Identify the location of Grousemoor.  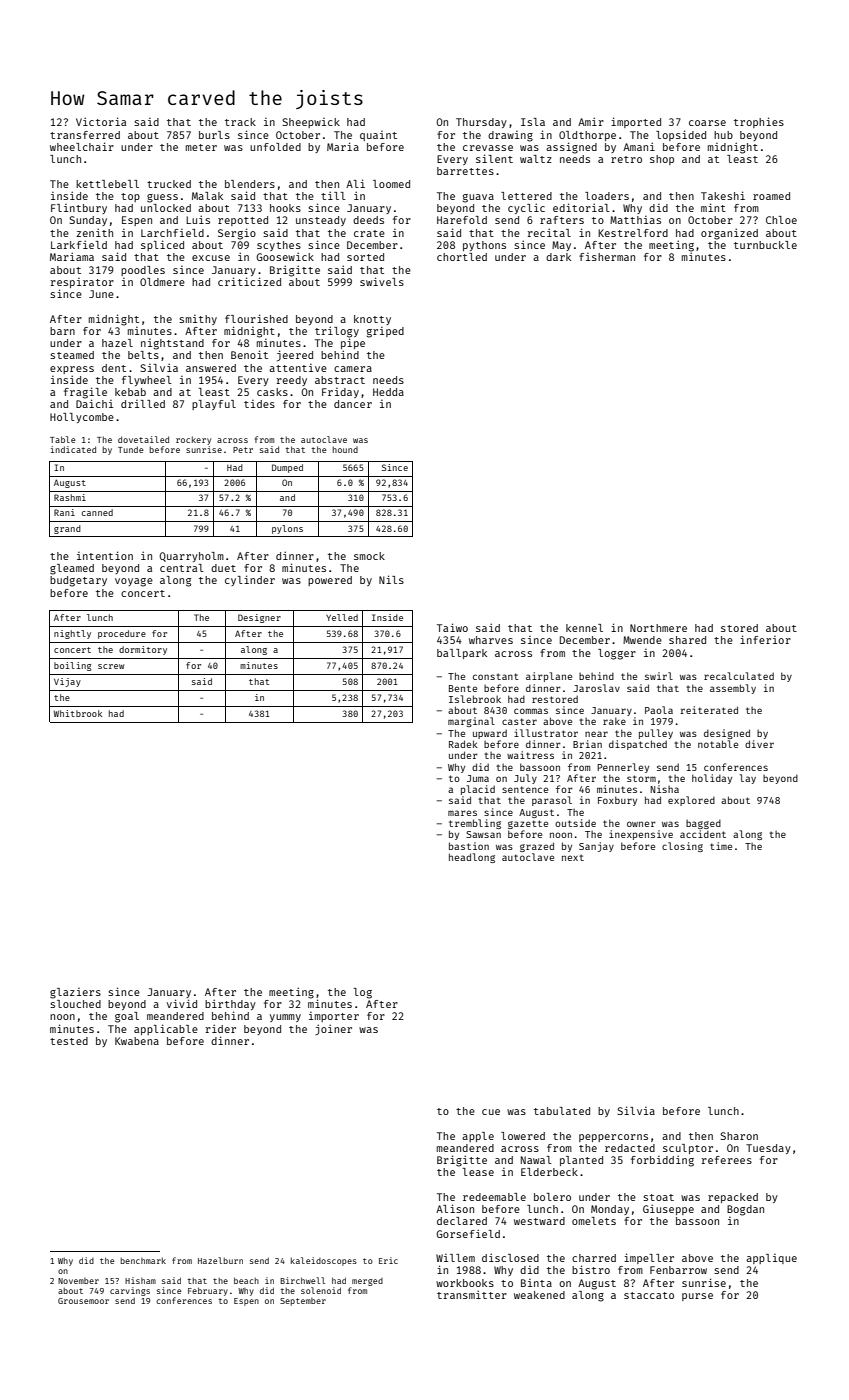
(83, 1301).
